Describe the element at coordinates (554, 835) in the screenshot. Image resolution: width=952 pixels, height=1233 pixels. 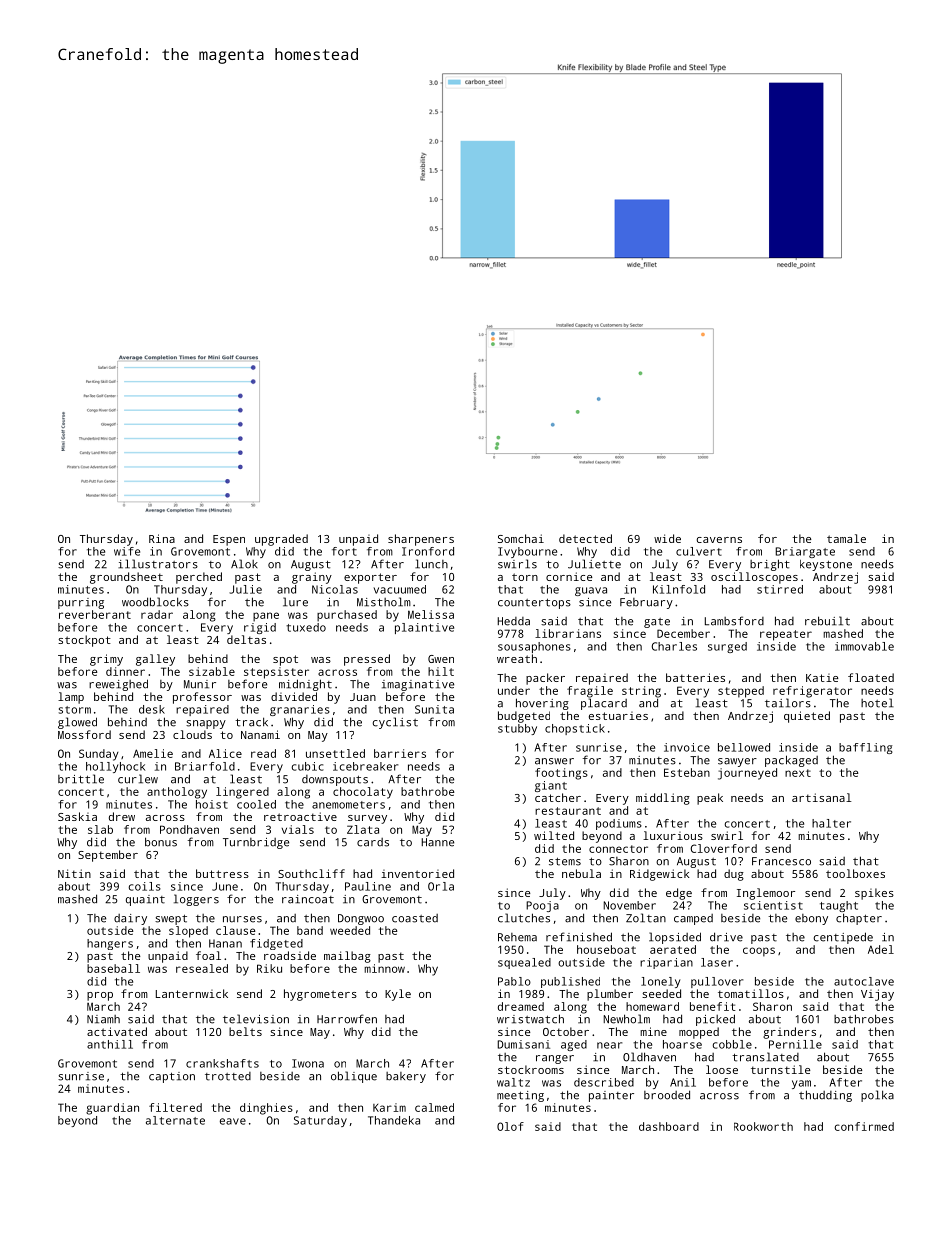
I see `wilted` at that location.
